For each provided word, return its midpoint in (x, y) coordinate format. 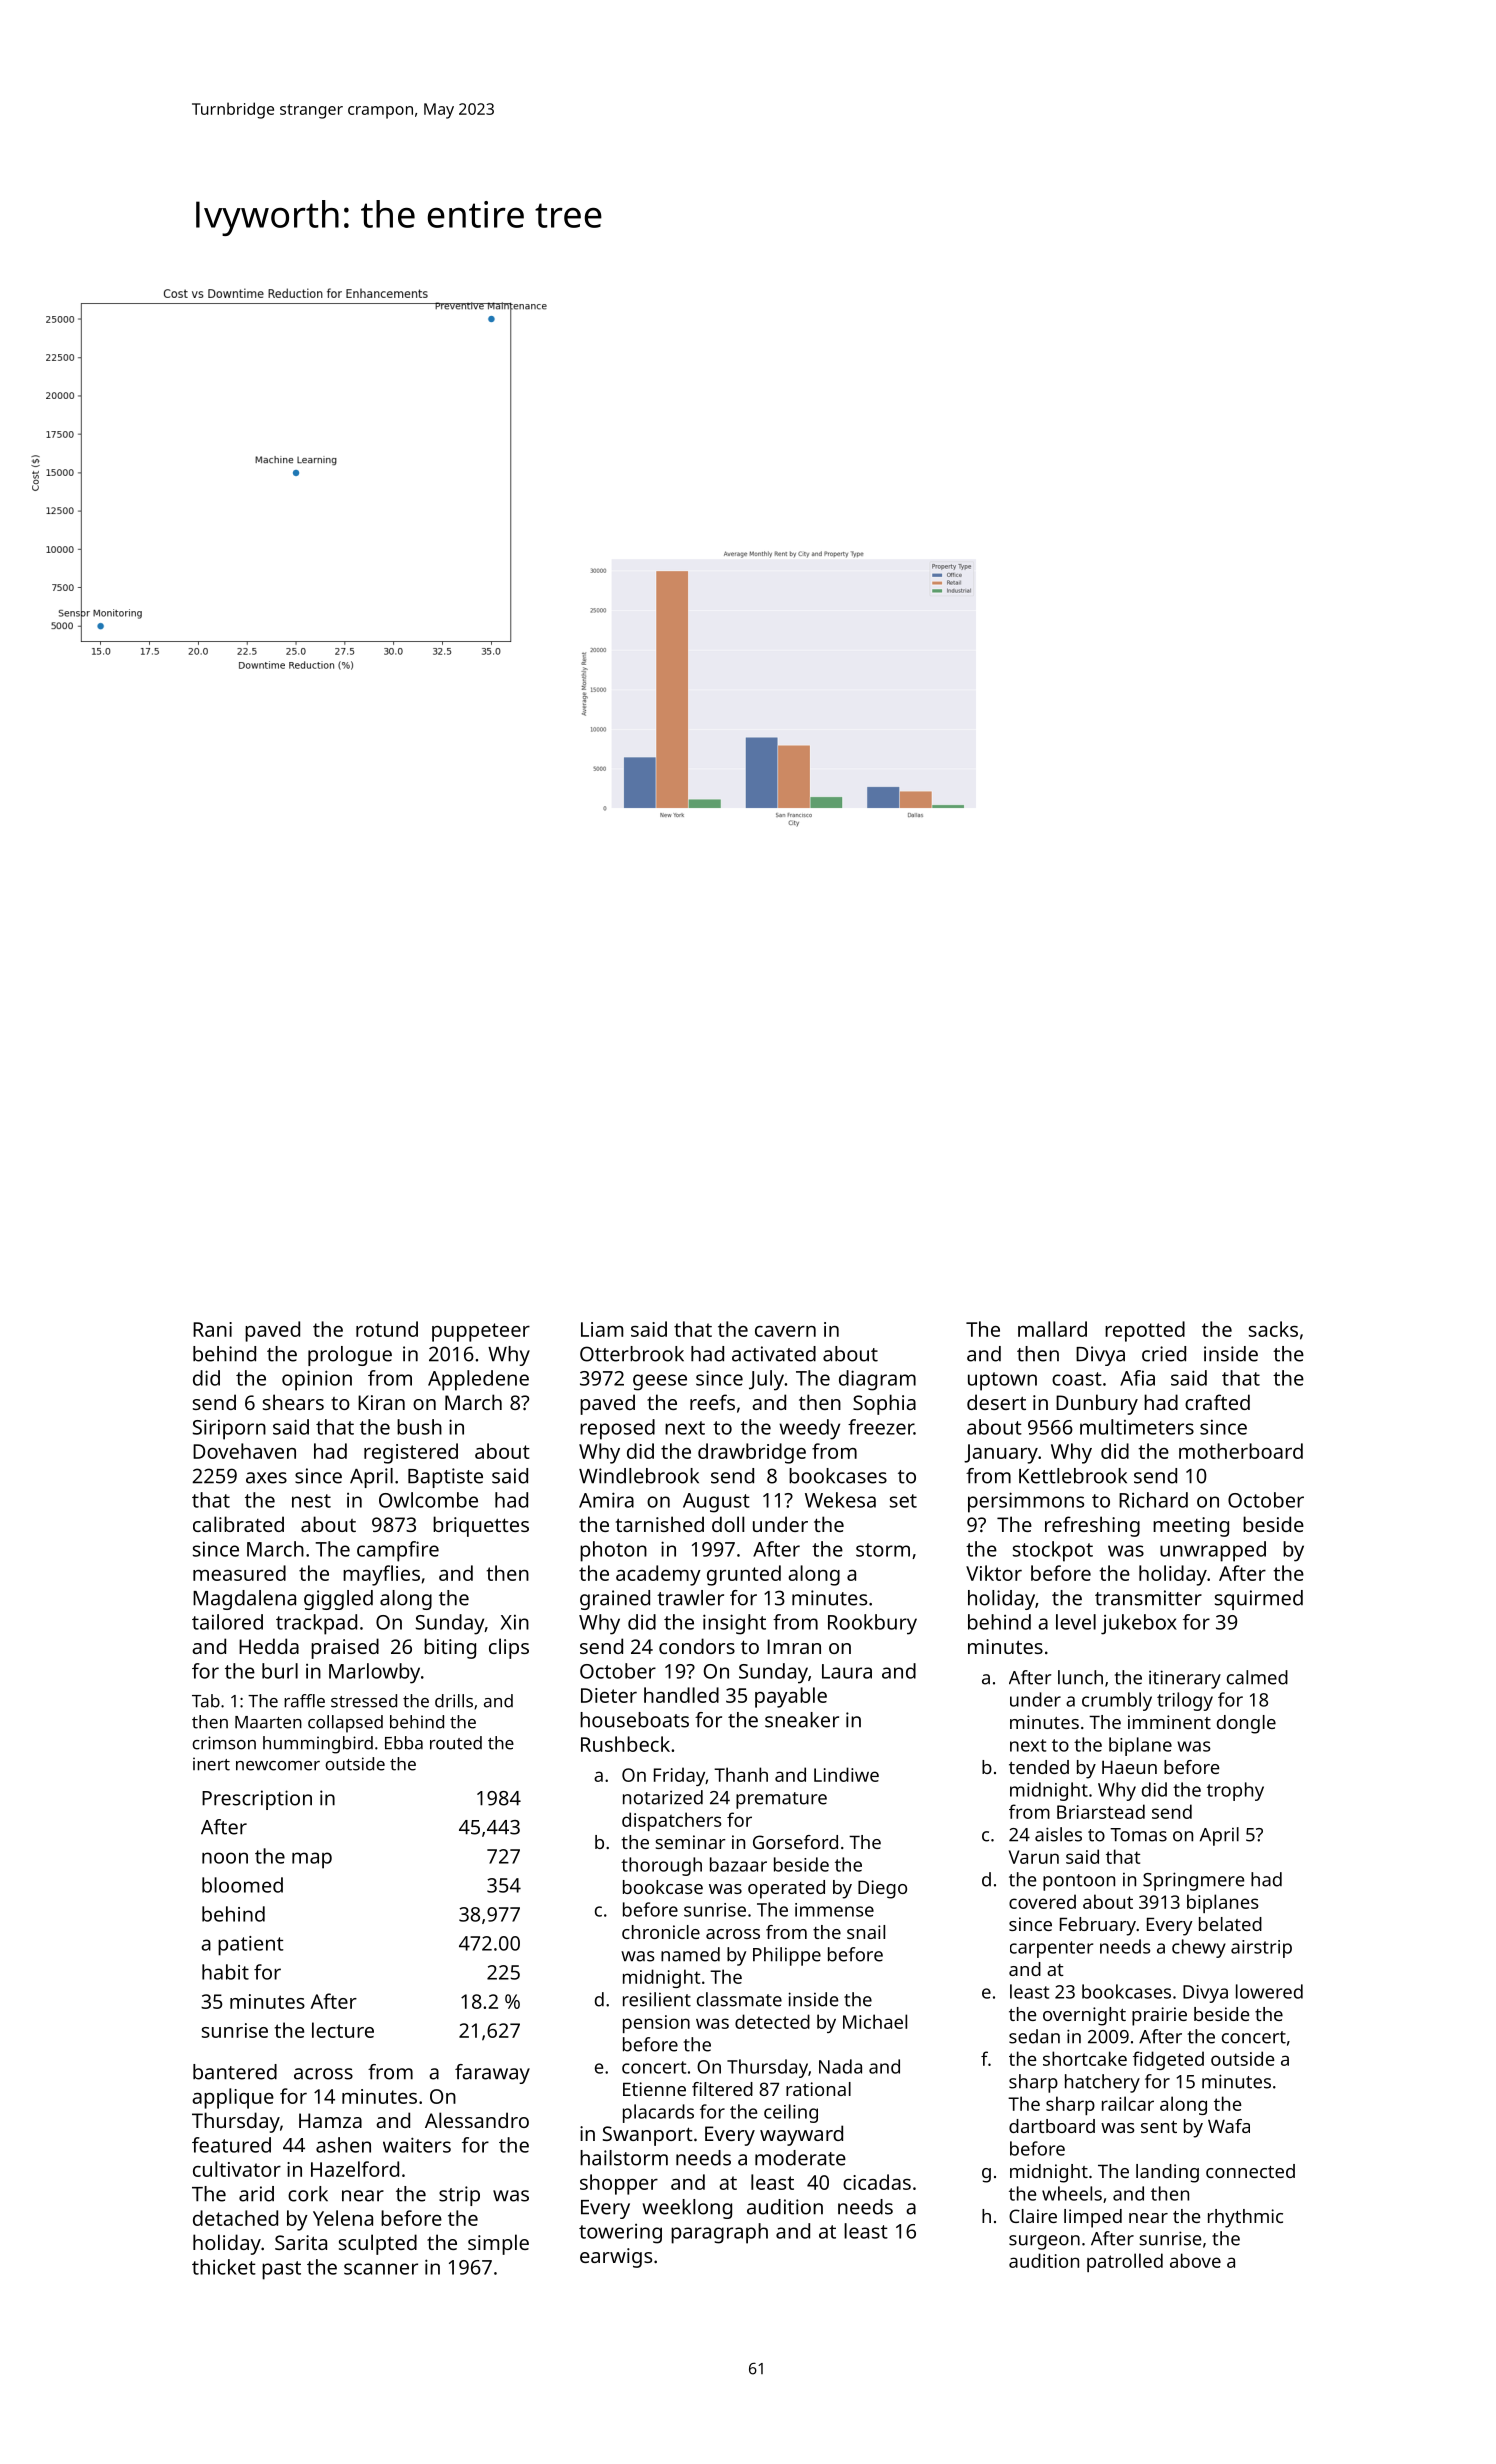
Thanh (741, 1774)
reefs (712, 1402)
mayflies (381, 1575)
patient (250, 1946)
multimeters (1137, 1427)
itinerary (1185, 1679)
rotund (387, 1329)
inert (211, 1764)
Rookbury (872, 1624)
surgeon (1044, 2242)
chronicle (661, 1932)
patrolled (1125, 2262)
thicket (224, 2267)
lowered (1269, 1991)
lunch (1080, 1677)
